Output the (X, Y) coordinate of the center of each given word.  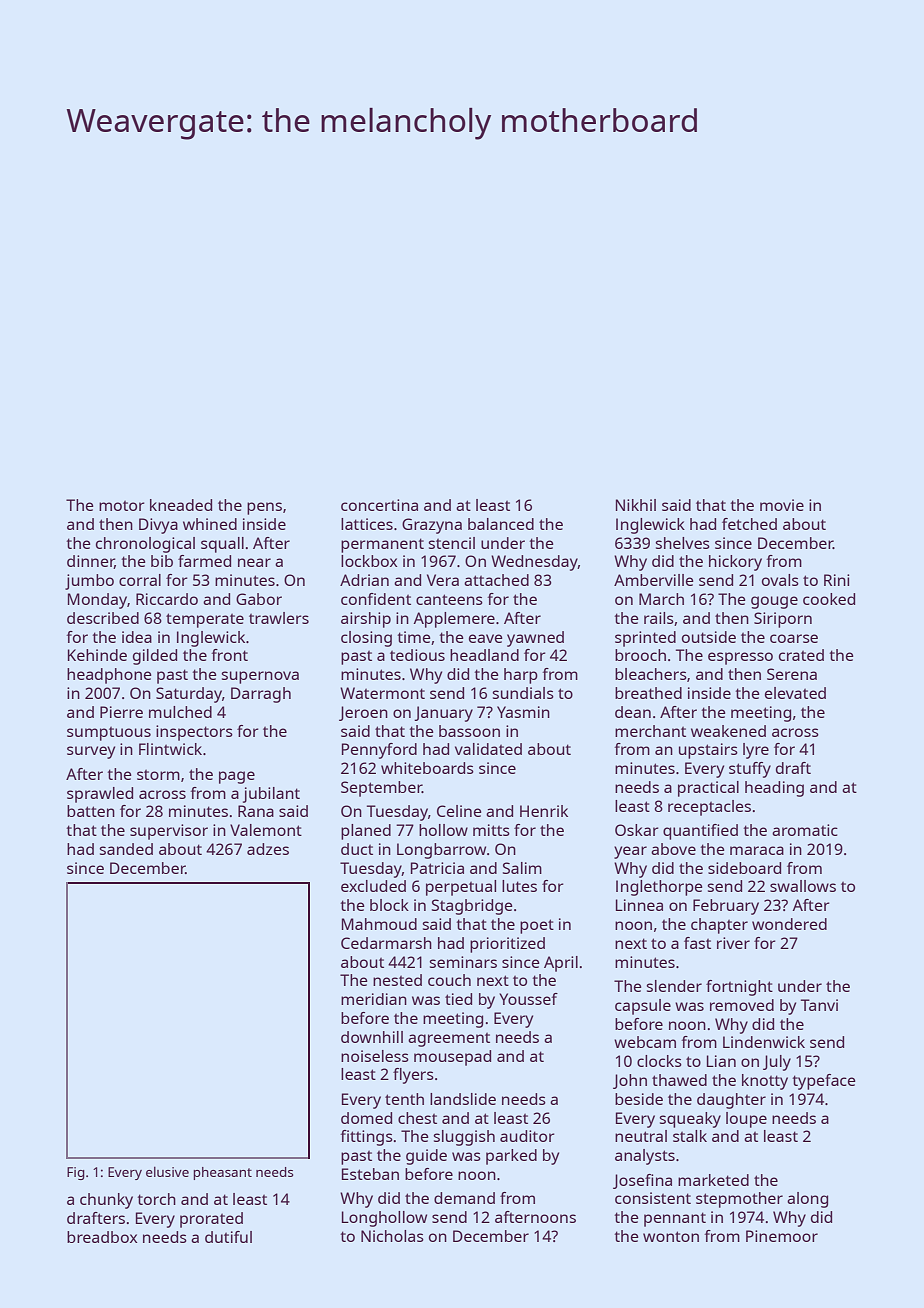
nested (397, 980)
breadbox (102, 1237)
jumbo (89, 582)
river (733, 943)
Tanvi (819, 1005)
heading (774, 789)
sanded (126, 849)
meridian (374, 999)
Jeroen (363, 713)
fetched (749, 524)
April (561, 964)
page (237, 777)
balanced (501, 524)
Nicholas (392, 1236)
